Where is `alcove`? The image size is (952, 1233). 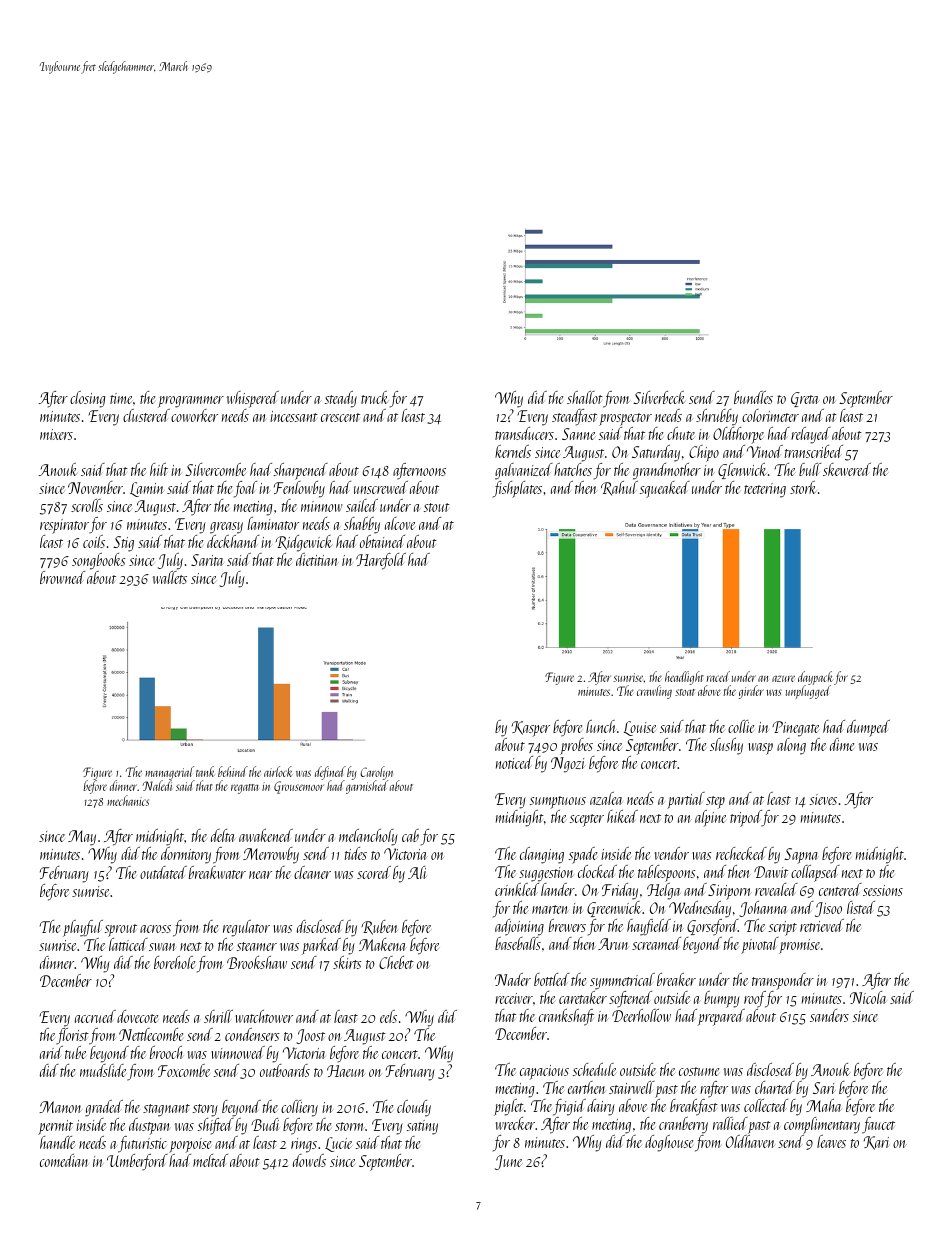
alcove is located at coordinates (400, 523).
